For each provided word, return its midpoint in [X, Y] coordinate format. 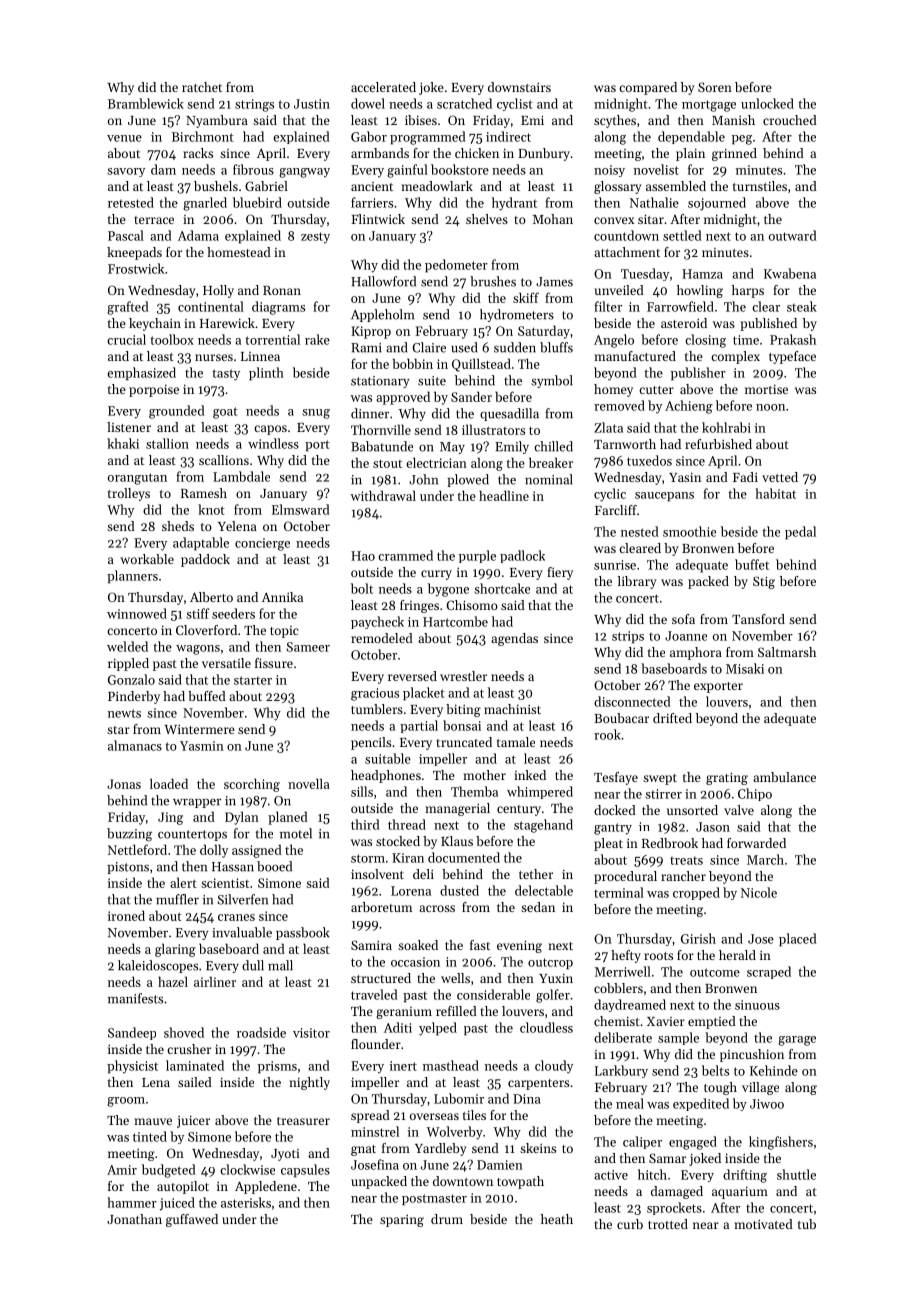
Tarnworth [625, 444]
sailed [195, 1082]
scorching [252, 785]
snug [316, 414]
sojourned [717, 204]
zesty [315, 238]
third [365, 824]
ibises [421, 120]
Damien [500, 1165]
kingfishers [781, 1143]
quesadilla [509, 414]
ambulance [784, 777]
